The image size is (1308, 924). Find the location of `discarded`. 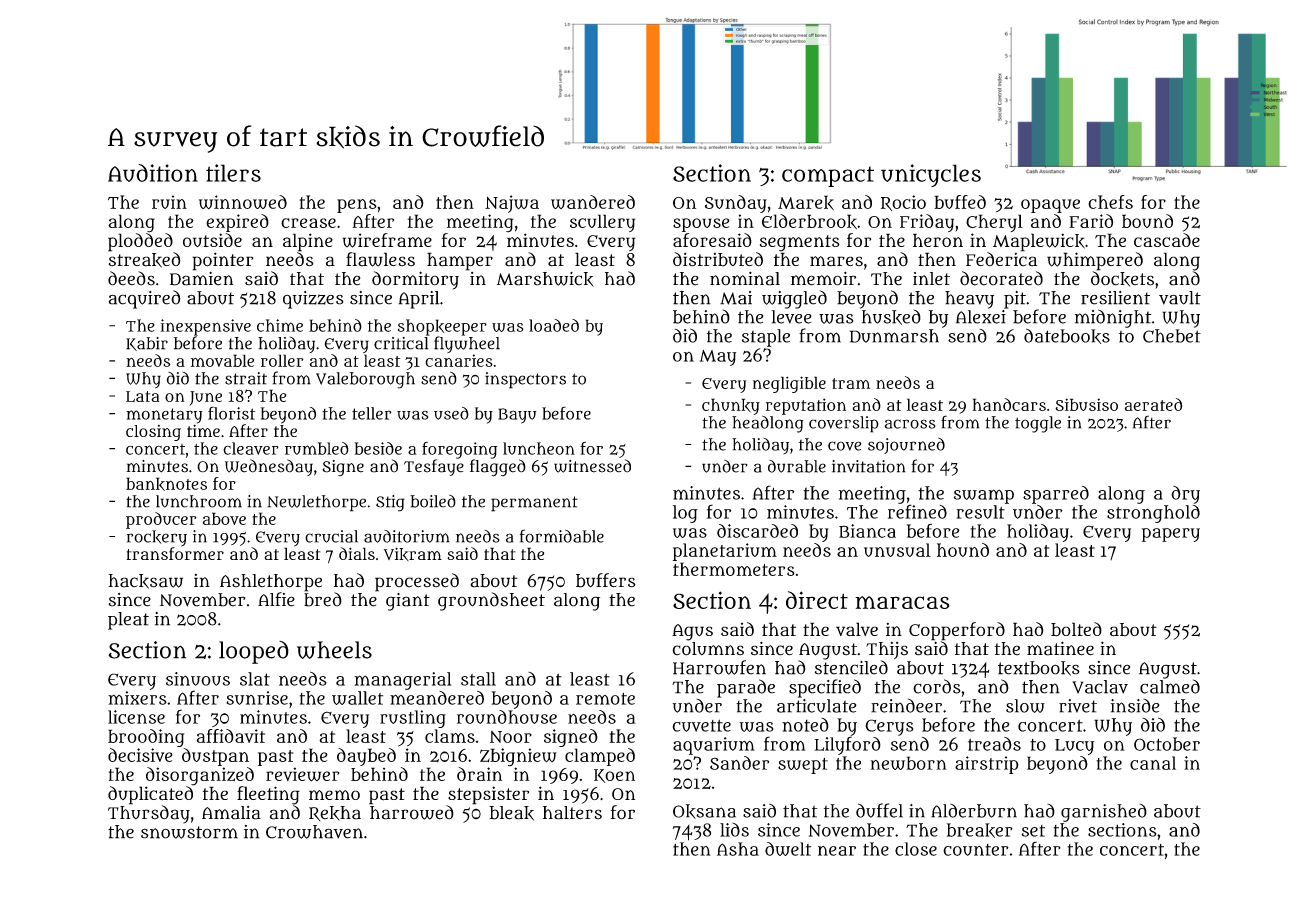

discarded is located at coordinates (757, 531).
